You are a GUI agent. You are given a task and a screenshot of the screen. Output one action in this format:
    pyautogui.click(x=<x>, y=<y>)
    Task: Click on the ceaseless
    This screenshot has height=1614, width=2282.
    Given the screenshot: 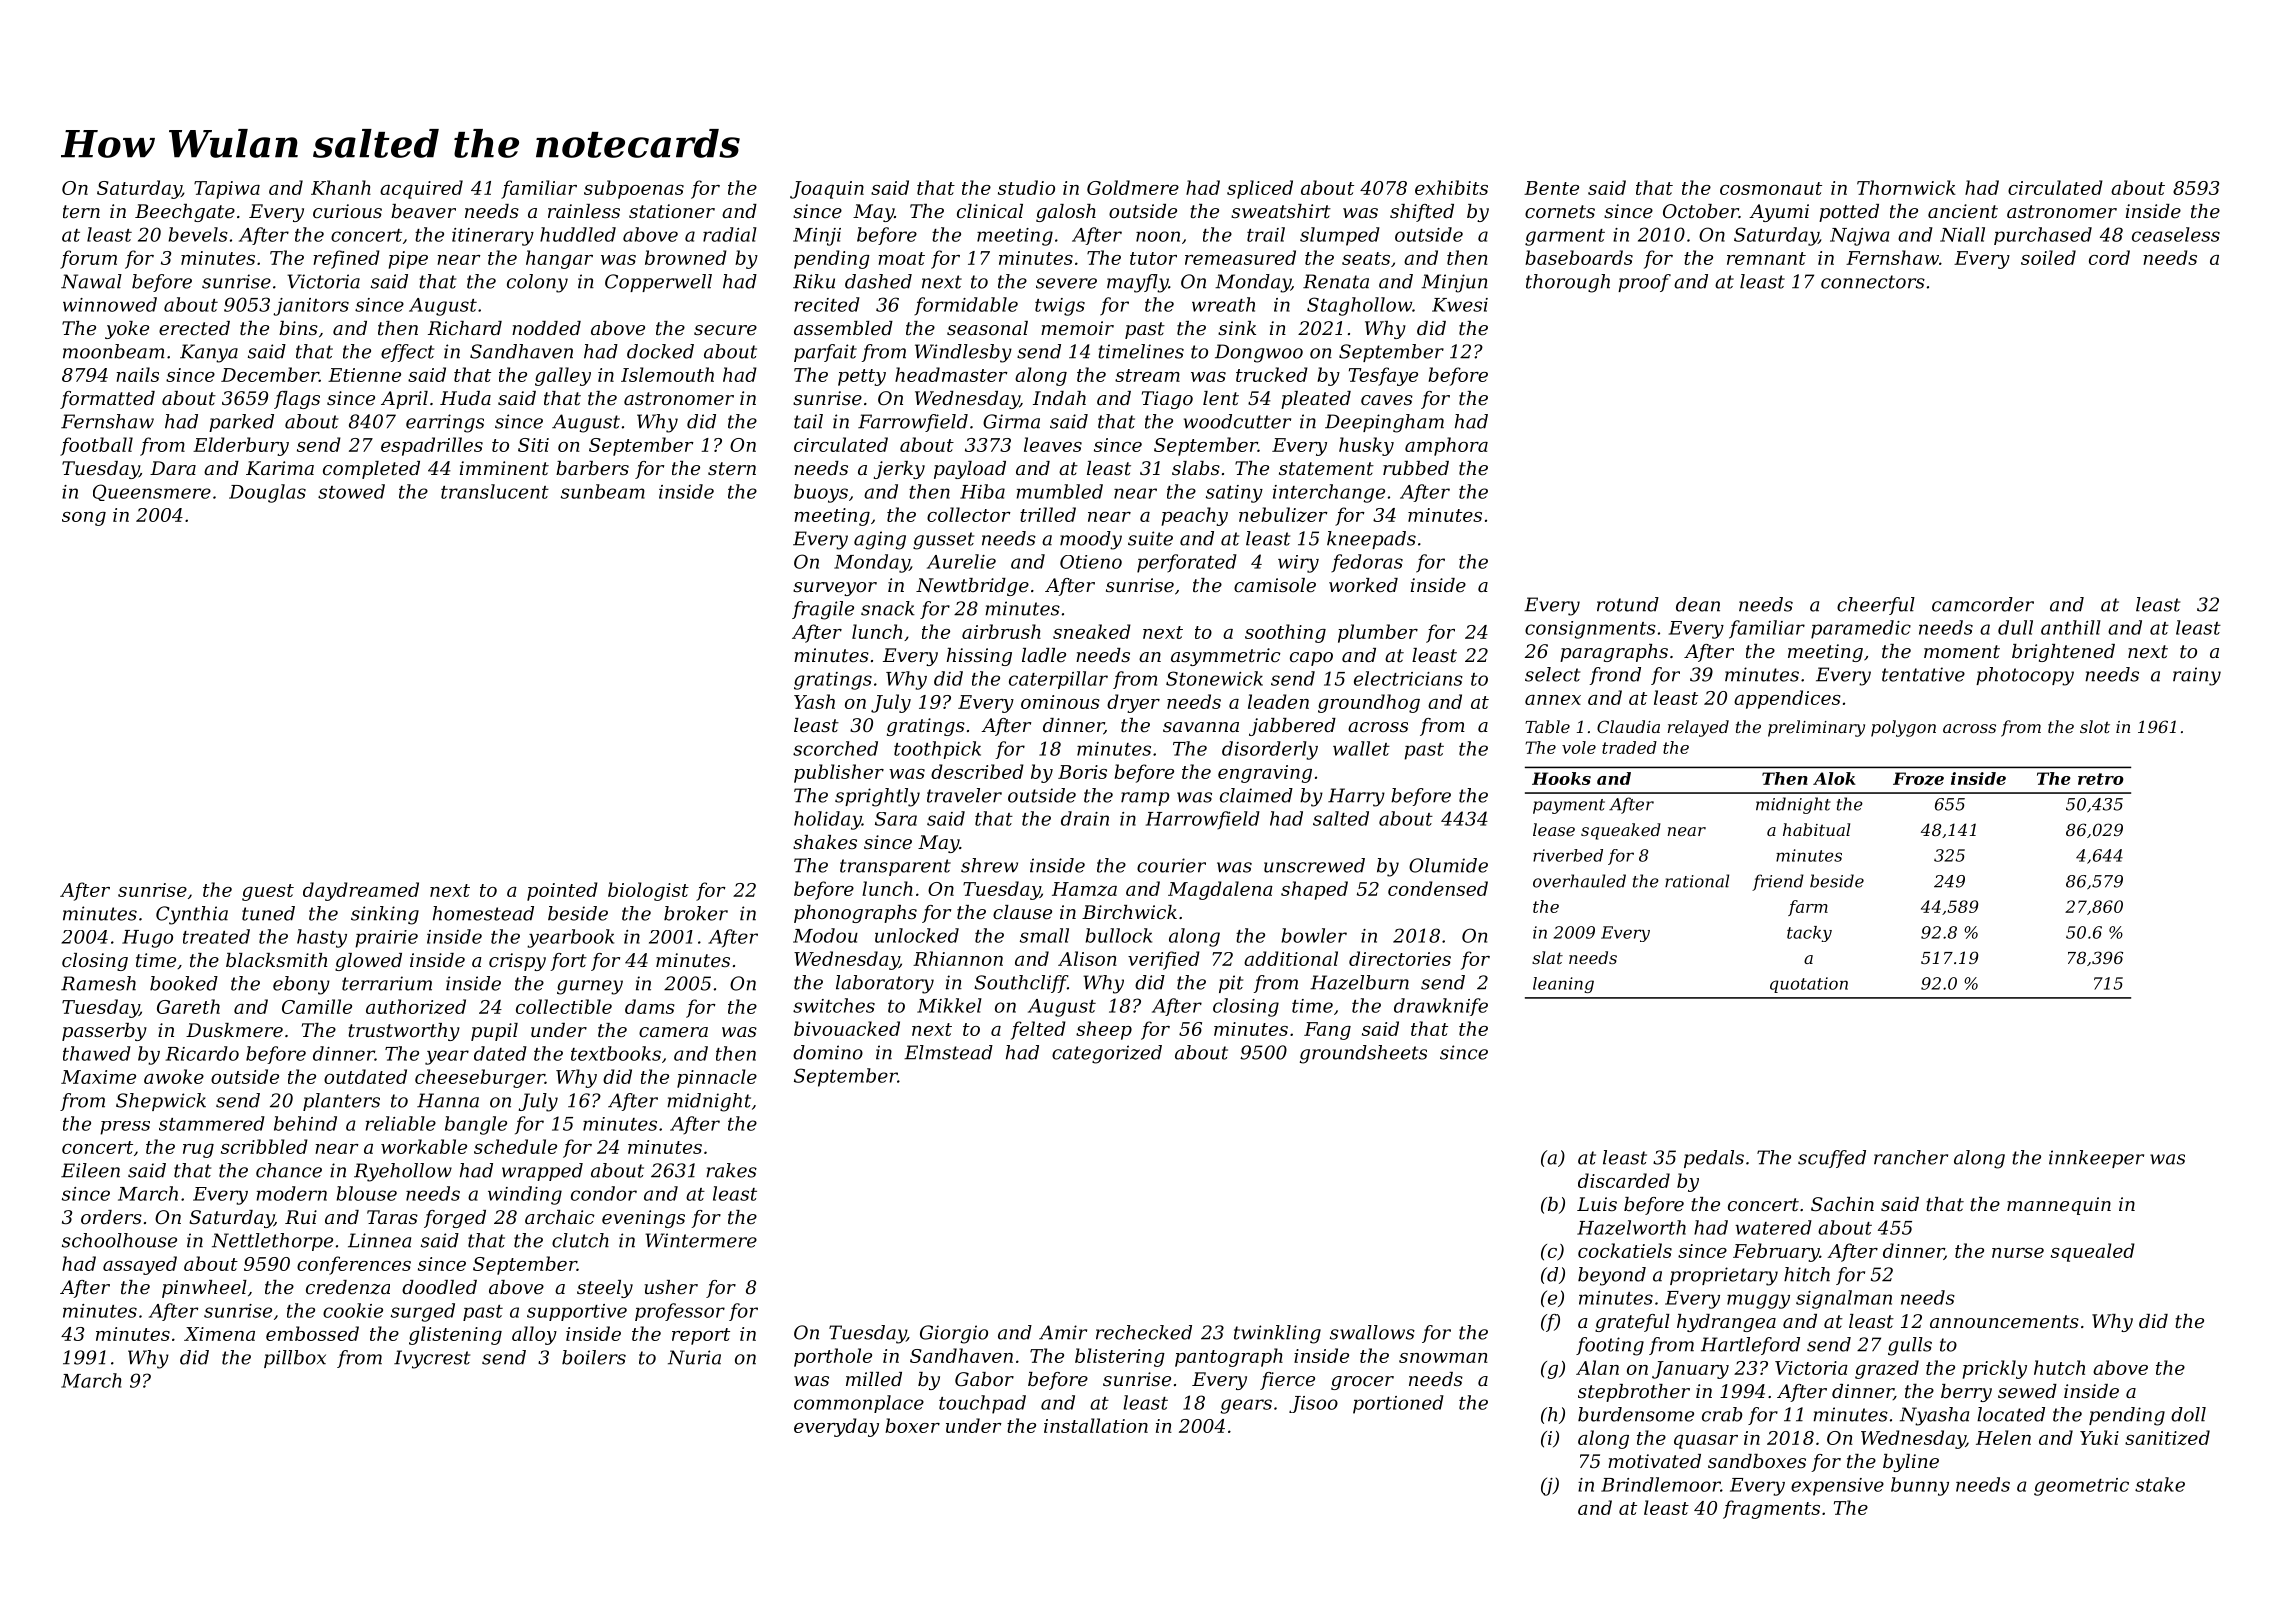 What is the action you would take?
    pyautogui.click(x=2176, y=234)
